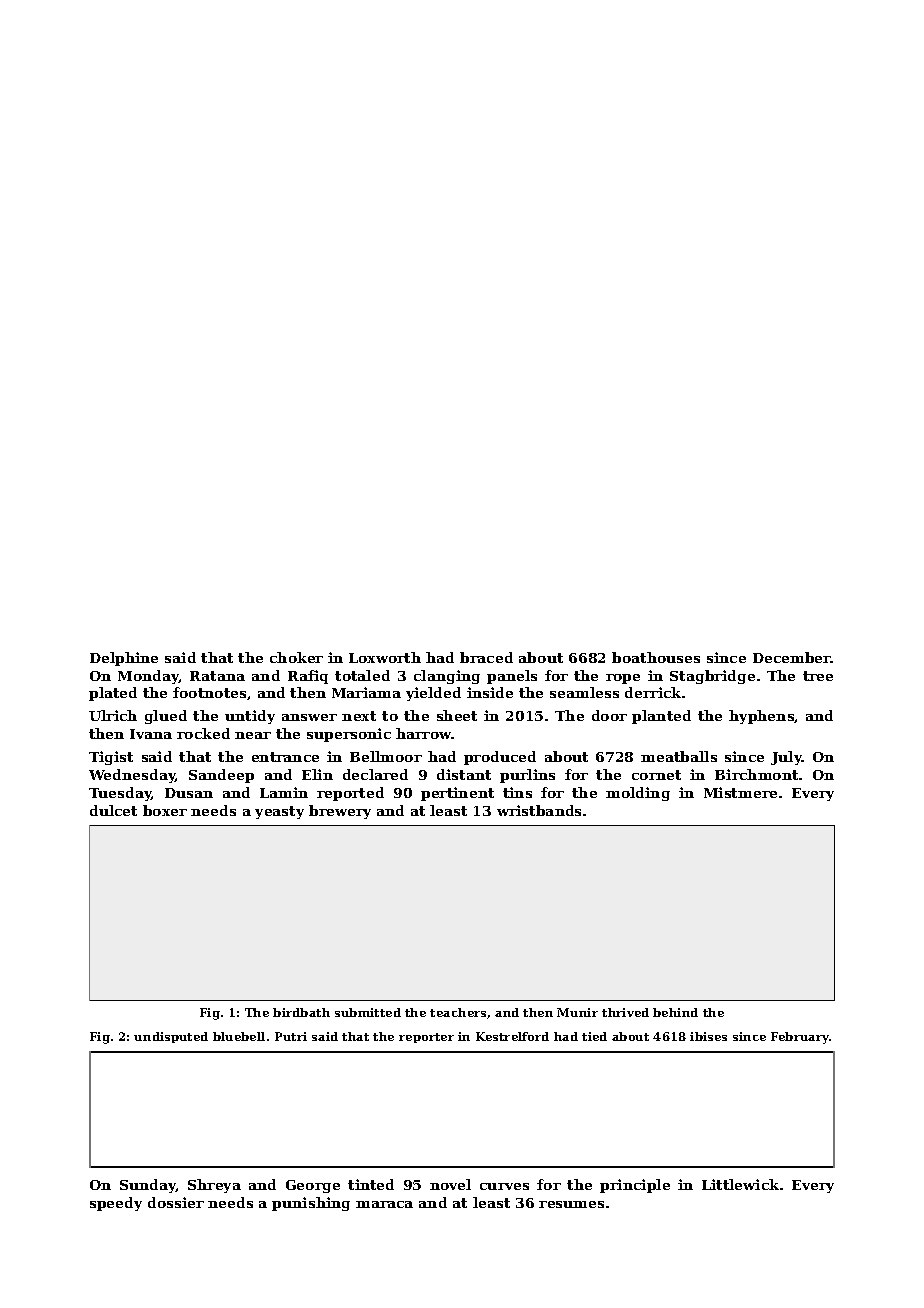 This screenshot has width=924, height=1308. What do you see at coordinates (786, 758) in the screenshot?
I see `July` at bounding box center [786, 758].
